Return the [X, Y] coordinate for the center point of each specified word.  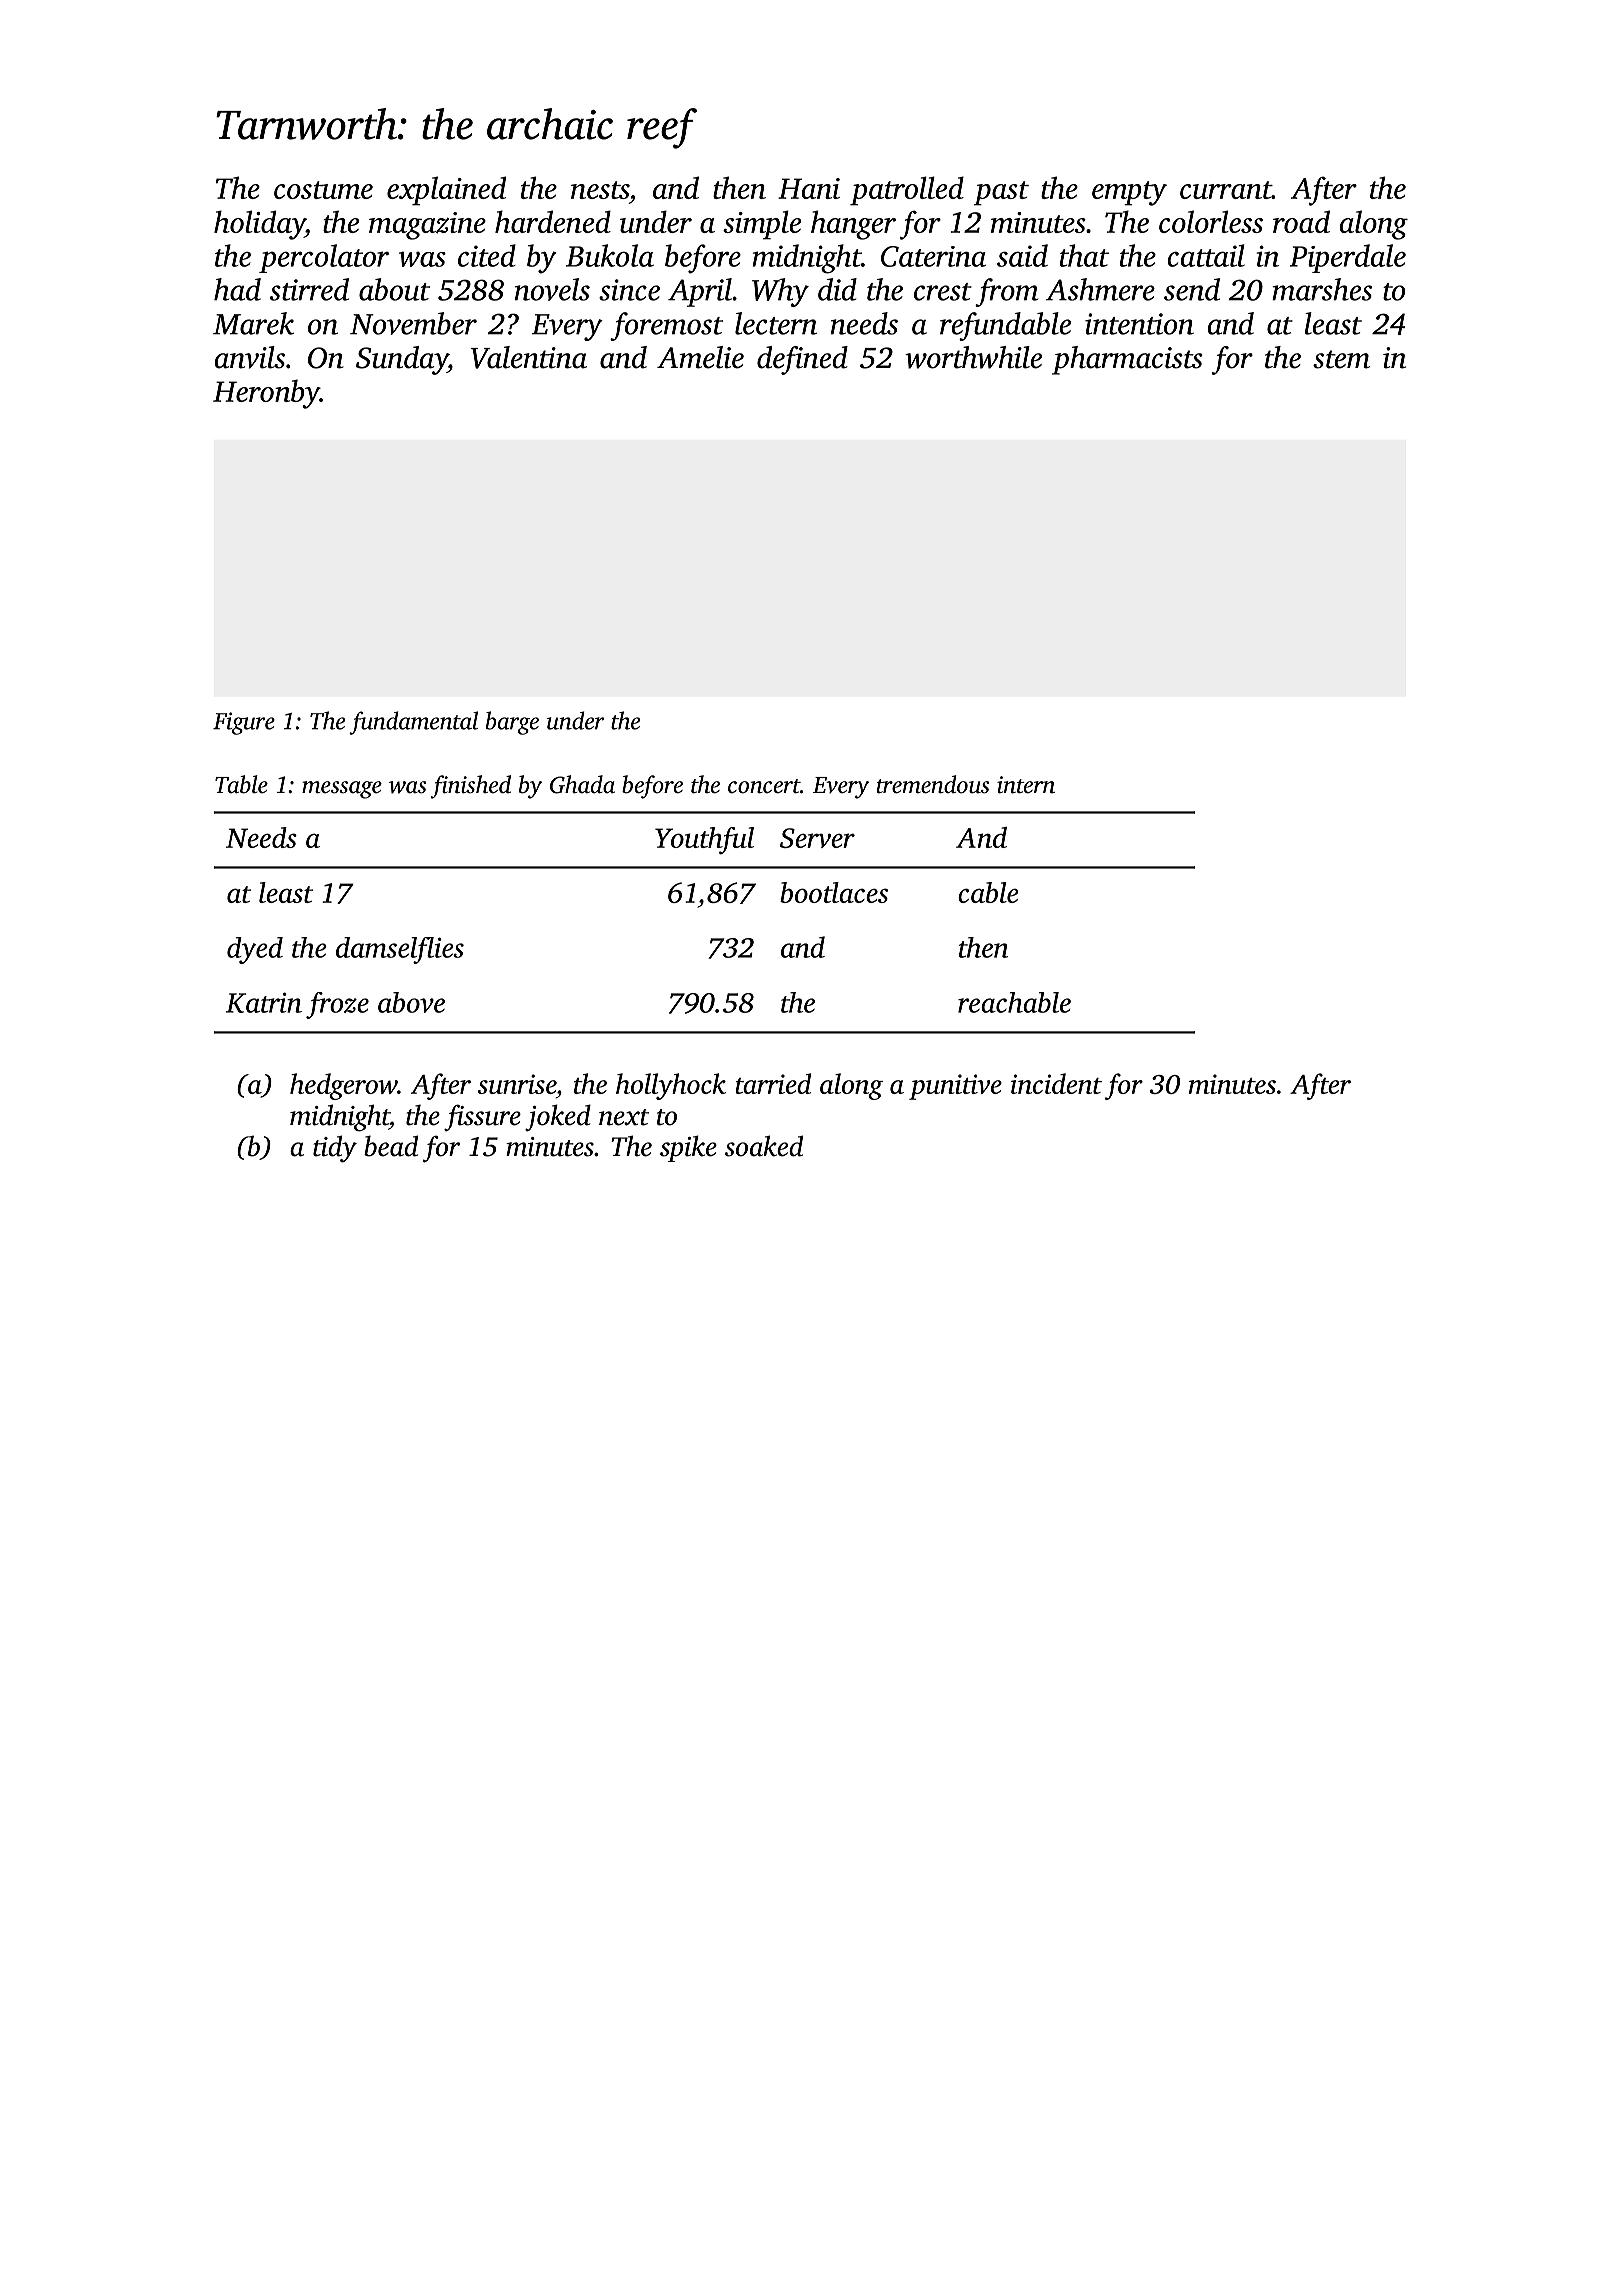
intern [1026, 785]
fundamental [413, 723]
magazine [427, 226]
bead [391, 1146]
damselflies [400, 950]
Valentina [529, 357]
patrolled [907, 191]
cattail [1206, 255]
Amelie [700, 357]
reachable [1014, 1002]
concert [764, 786]
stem [1341, 359]
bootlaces [834, 892]
